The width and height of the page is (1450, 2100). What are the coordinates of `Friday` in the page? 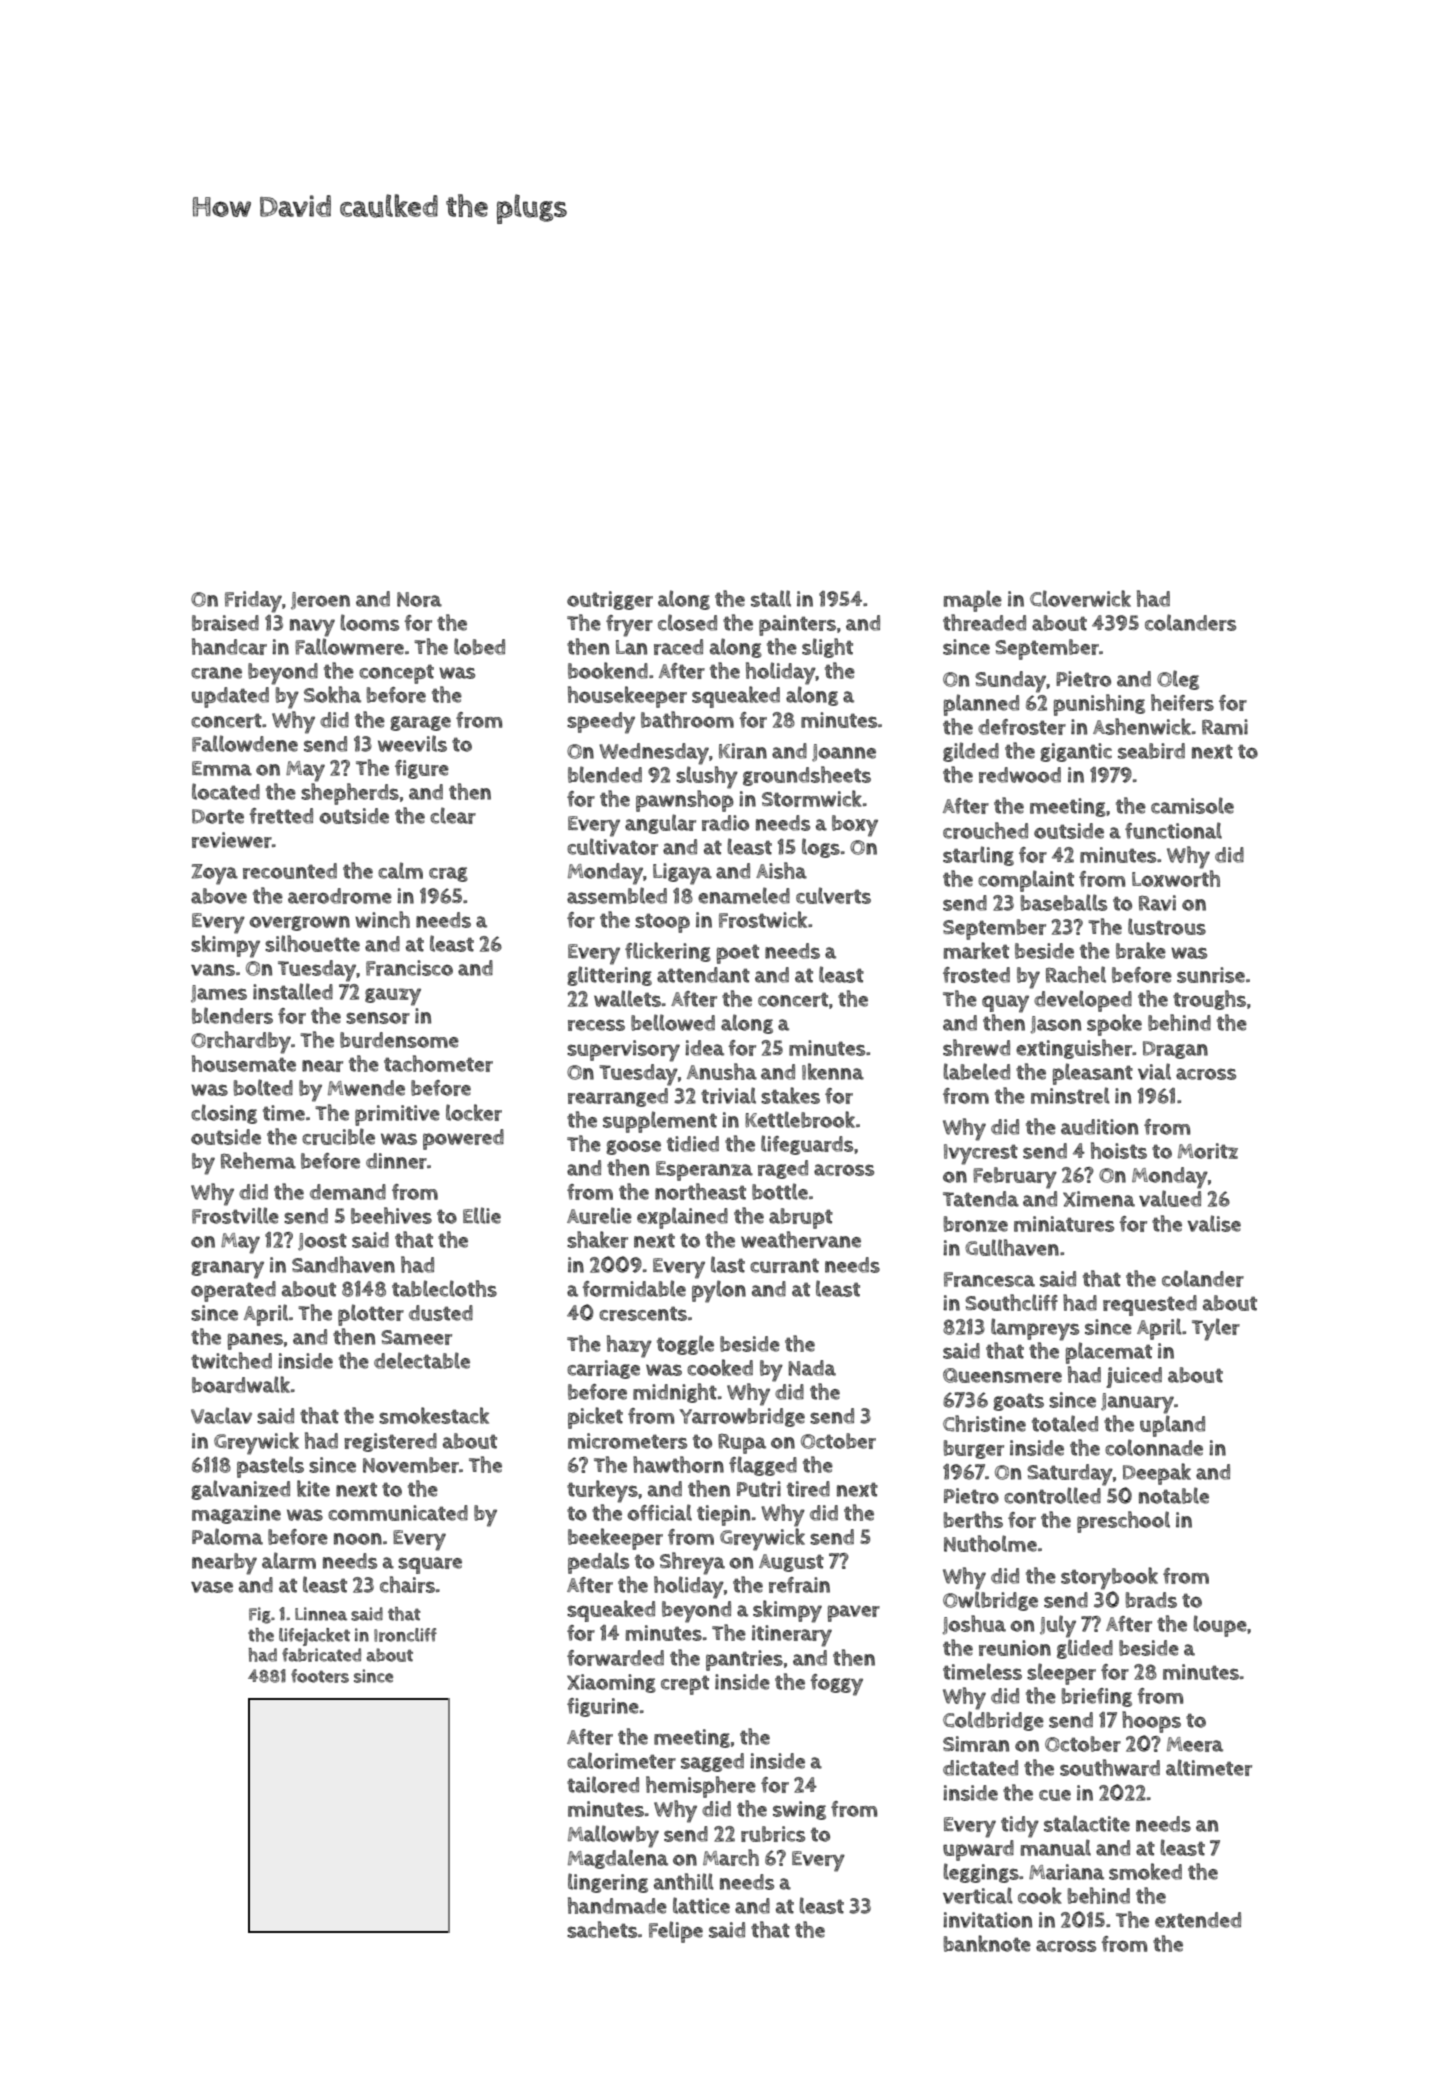 It's located at (253, 602).
